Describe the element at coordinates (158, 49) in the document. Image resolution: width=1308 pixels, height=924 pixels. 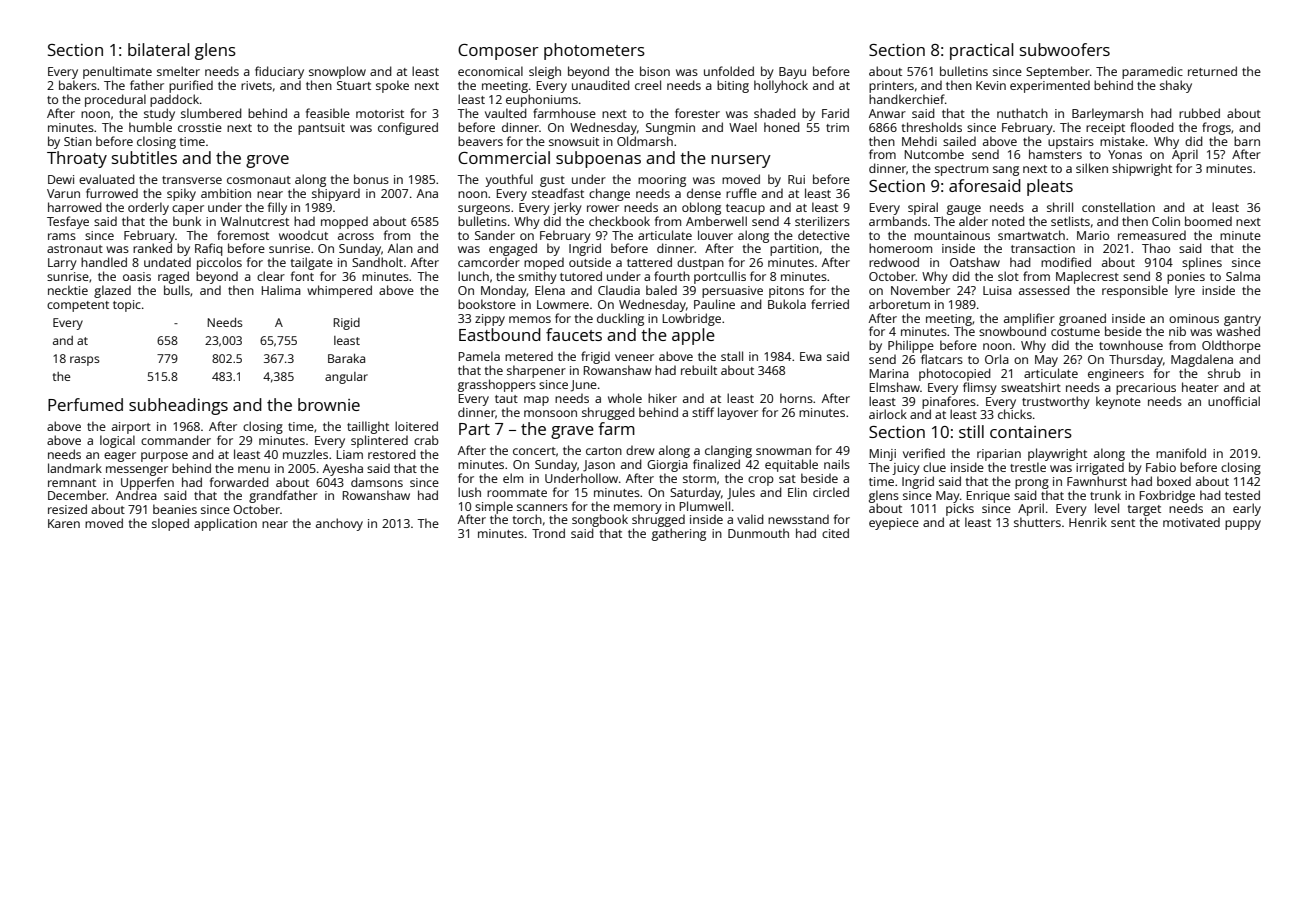
I see `bilateral` at that location.
